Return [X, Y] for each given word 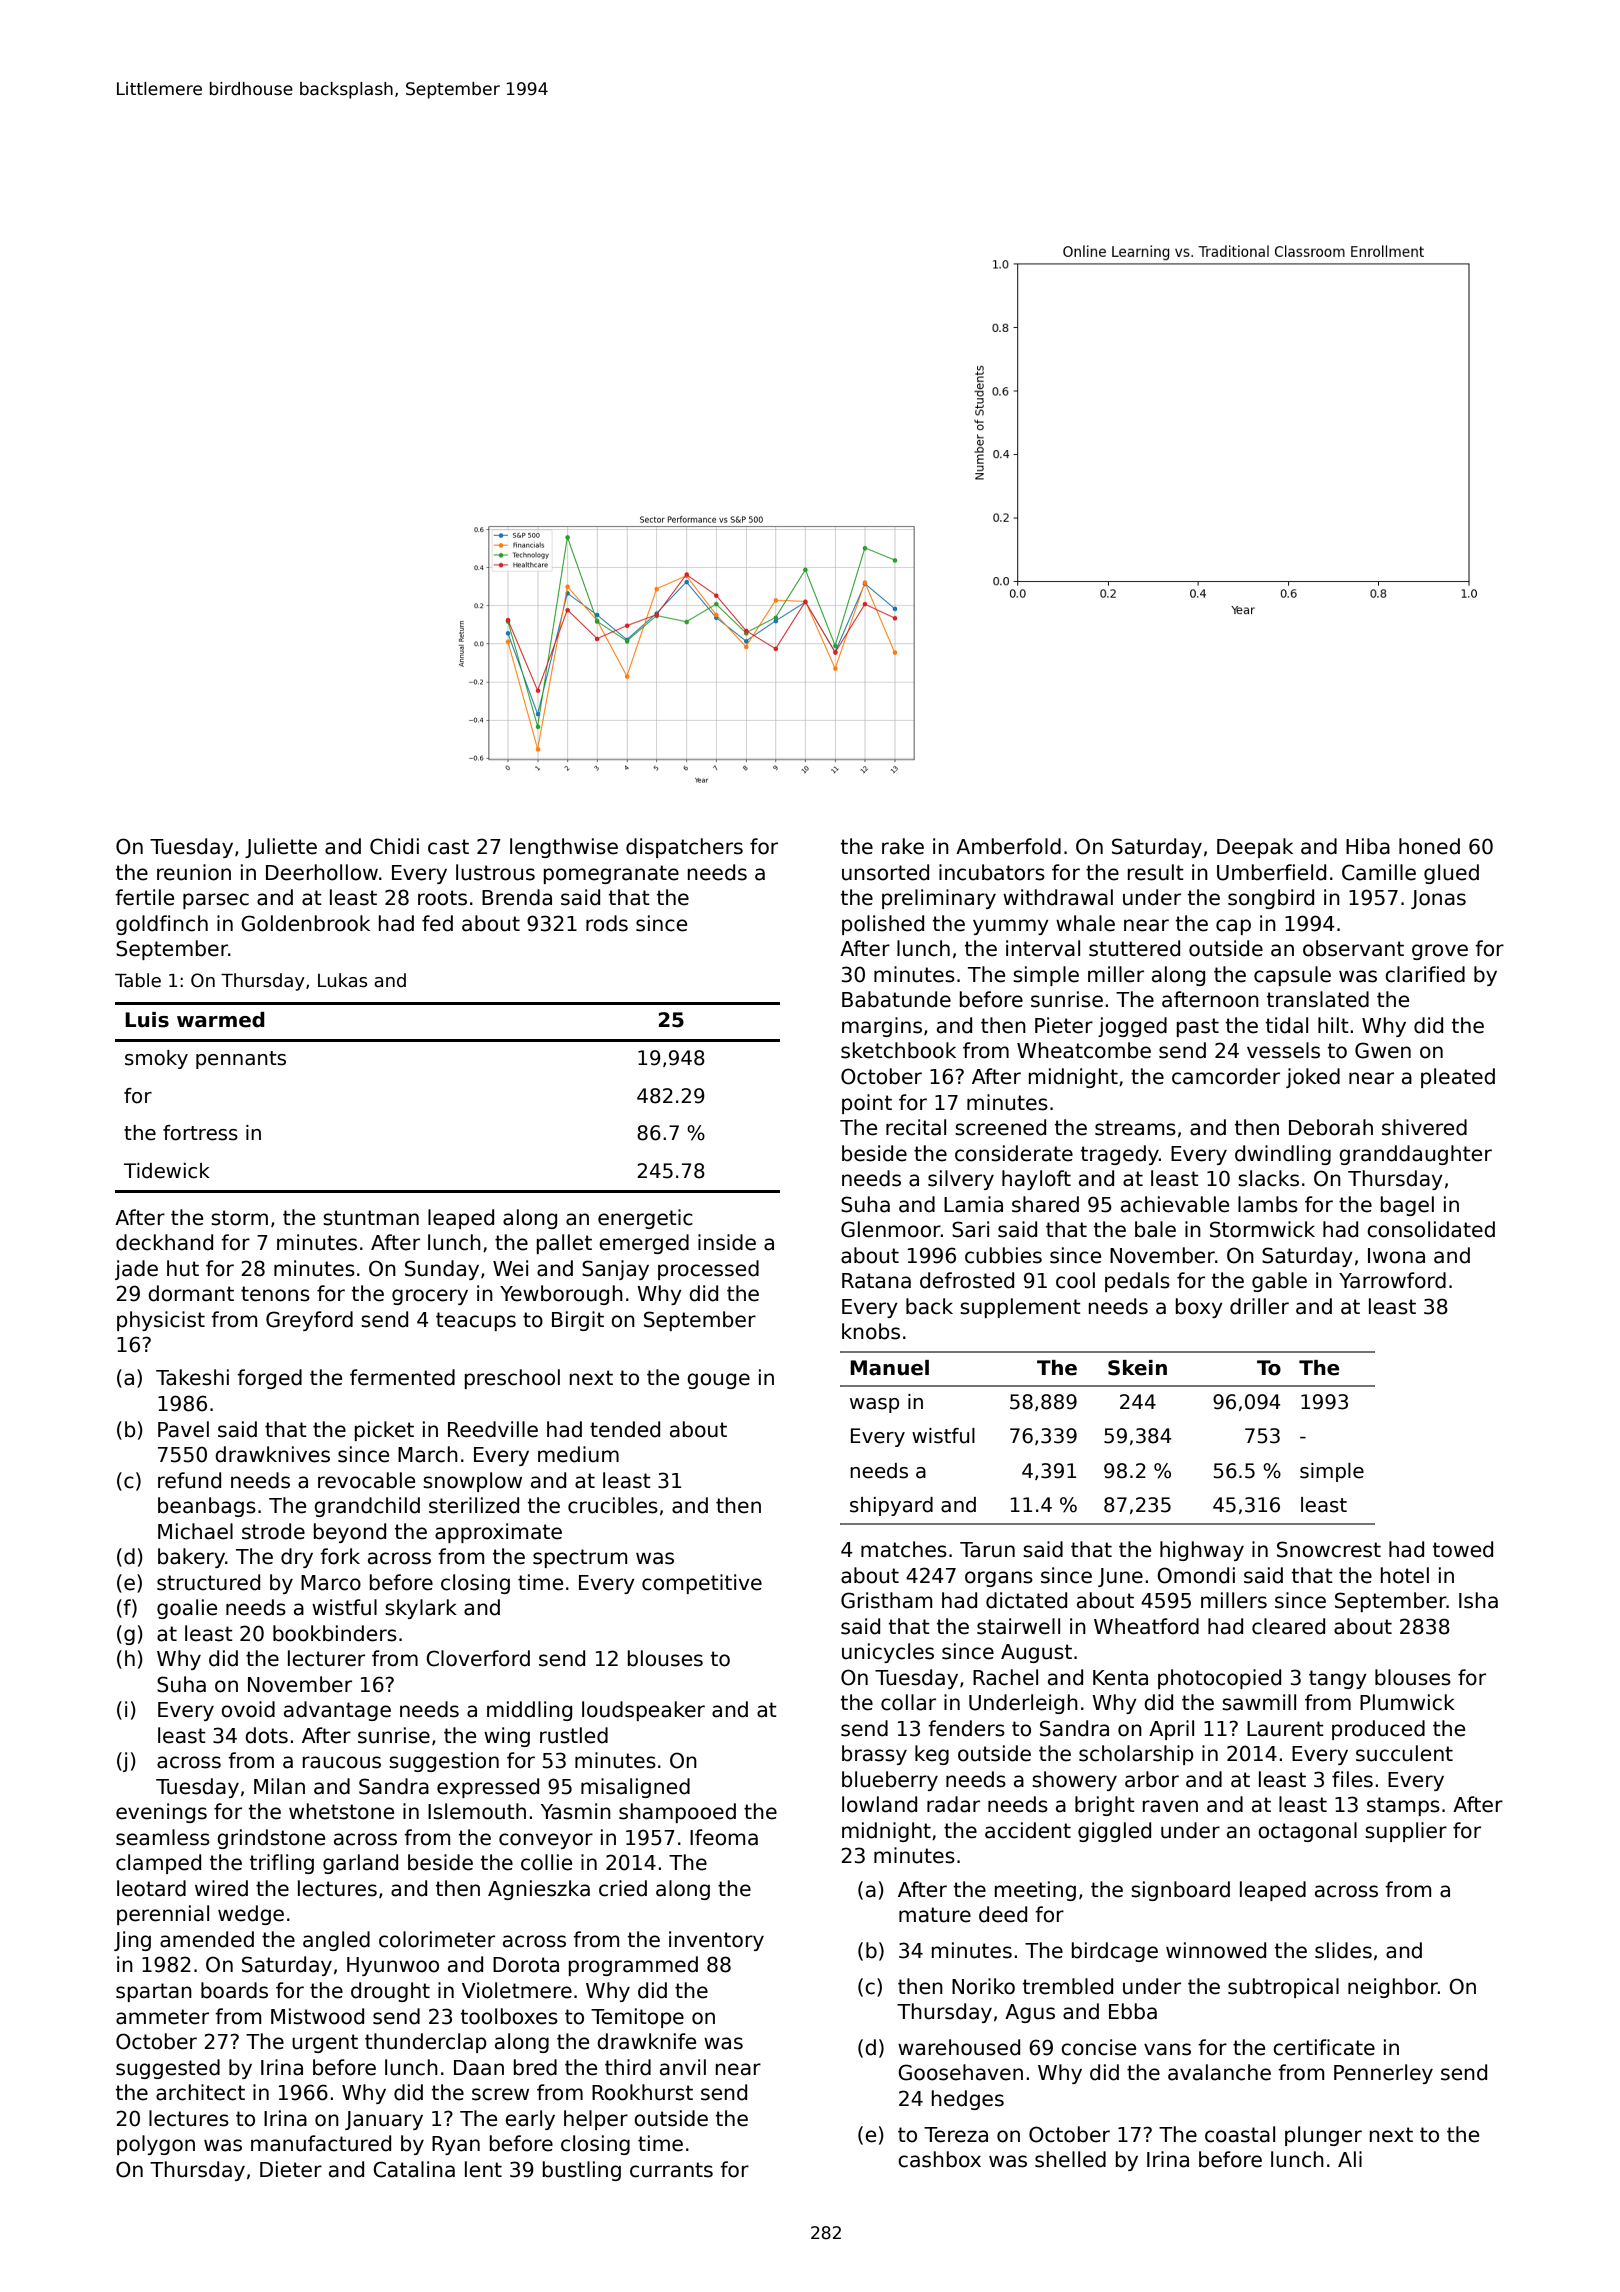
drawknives [272, 1454]
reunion [194, 872]
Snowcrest [1329, 1549]
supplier [1406, 1832]
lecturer [326, 1658]
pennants [241, 1060]
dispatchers [684, 848]
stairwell [1018, 1626]
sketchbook [898, 1050]
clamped [158, 1864]
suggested [168, 2069]
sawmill [1259, 1702]
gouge [718, 1381]
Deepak [1255, 848]
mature [935, 1915]
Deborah [1331, 1127]
